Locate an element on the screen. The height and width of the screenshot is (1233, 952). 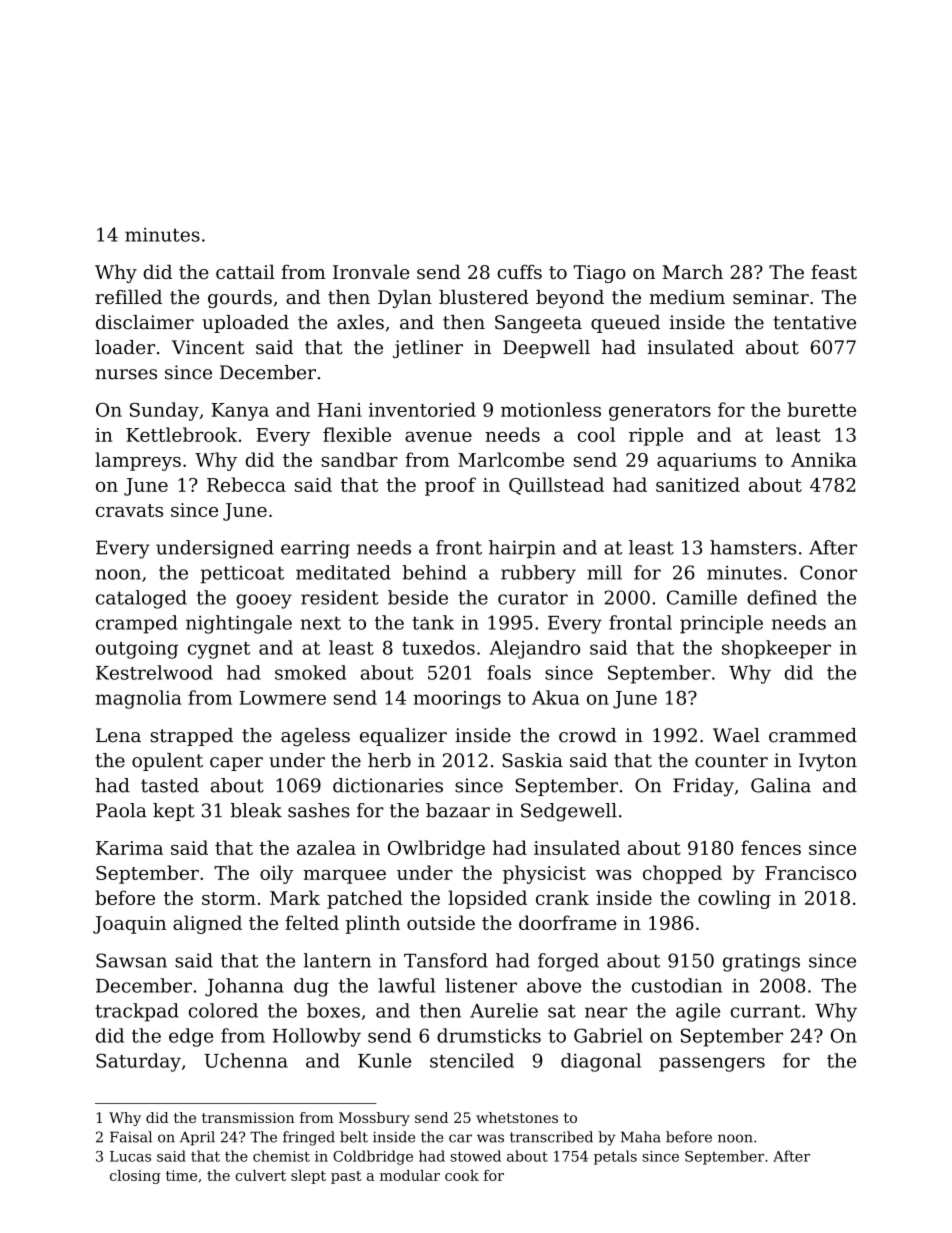
cook is located at coordinates (462, 1175).
